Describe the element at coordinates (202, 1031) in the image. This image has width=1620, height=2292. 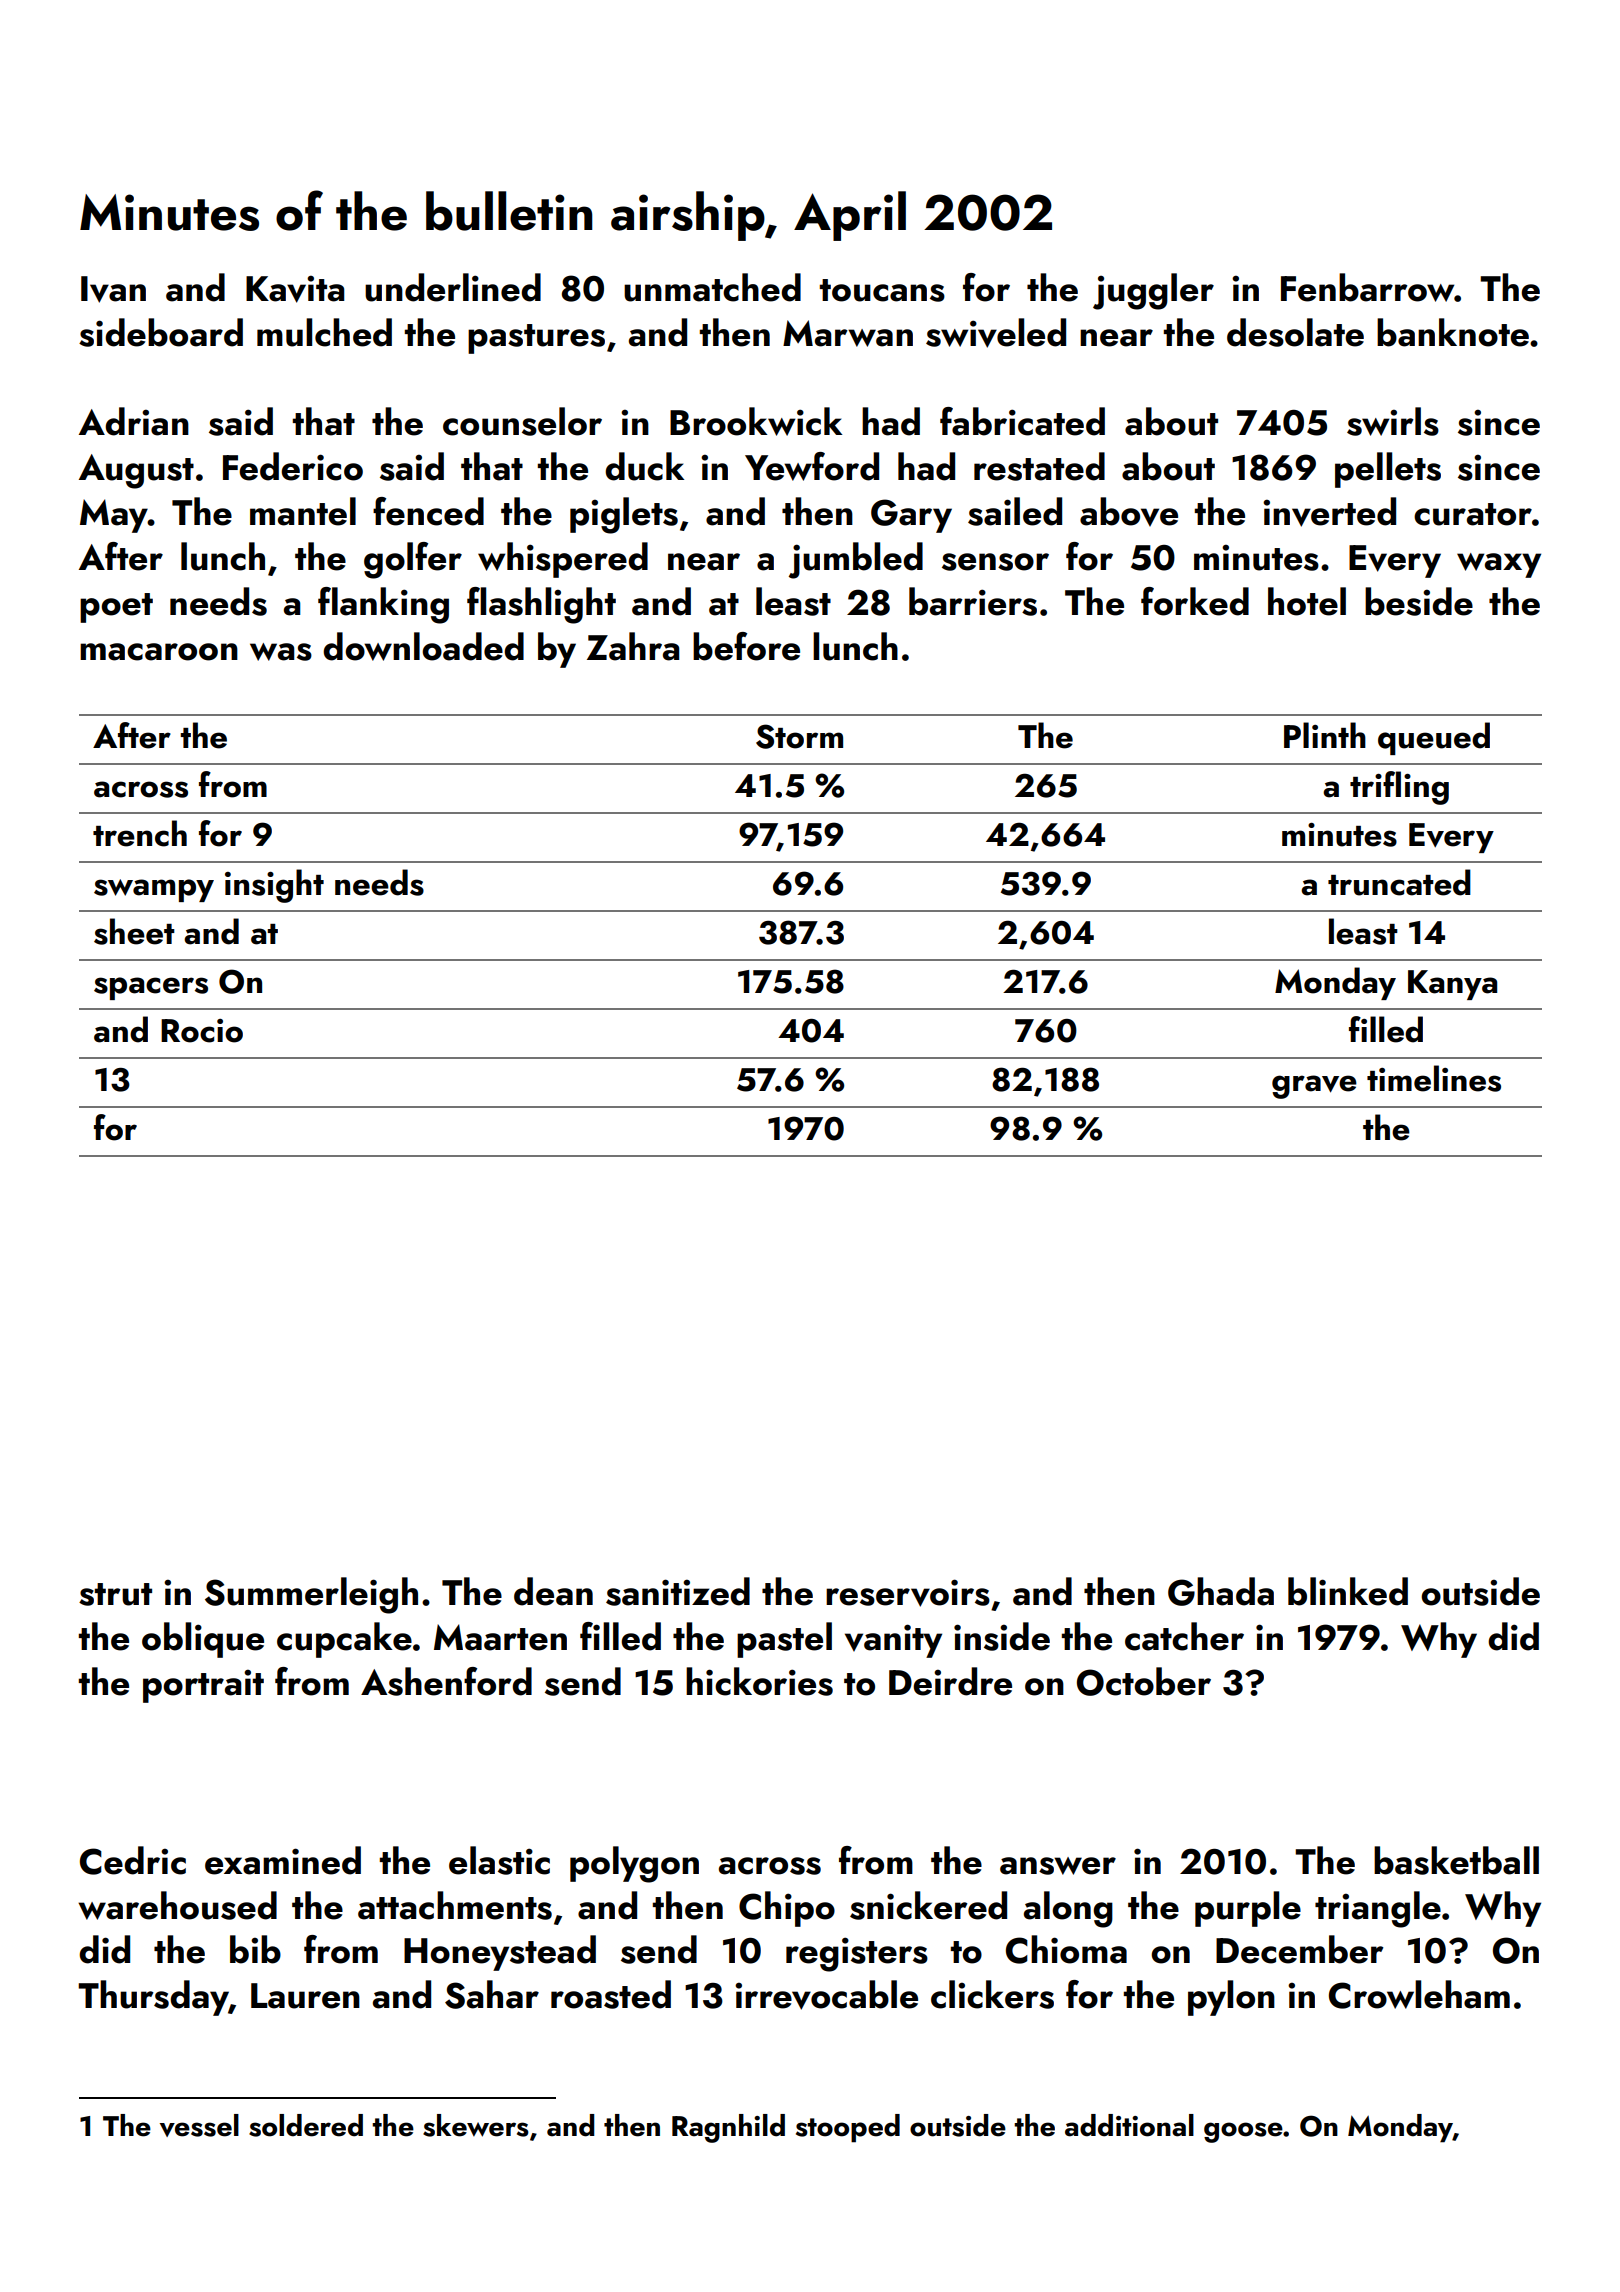
I see `Rocio` at that location.
